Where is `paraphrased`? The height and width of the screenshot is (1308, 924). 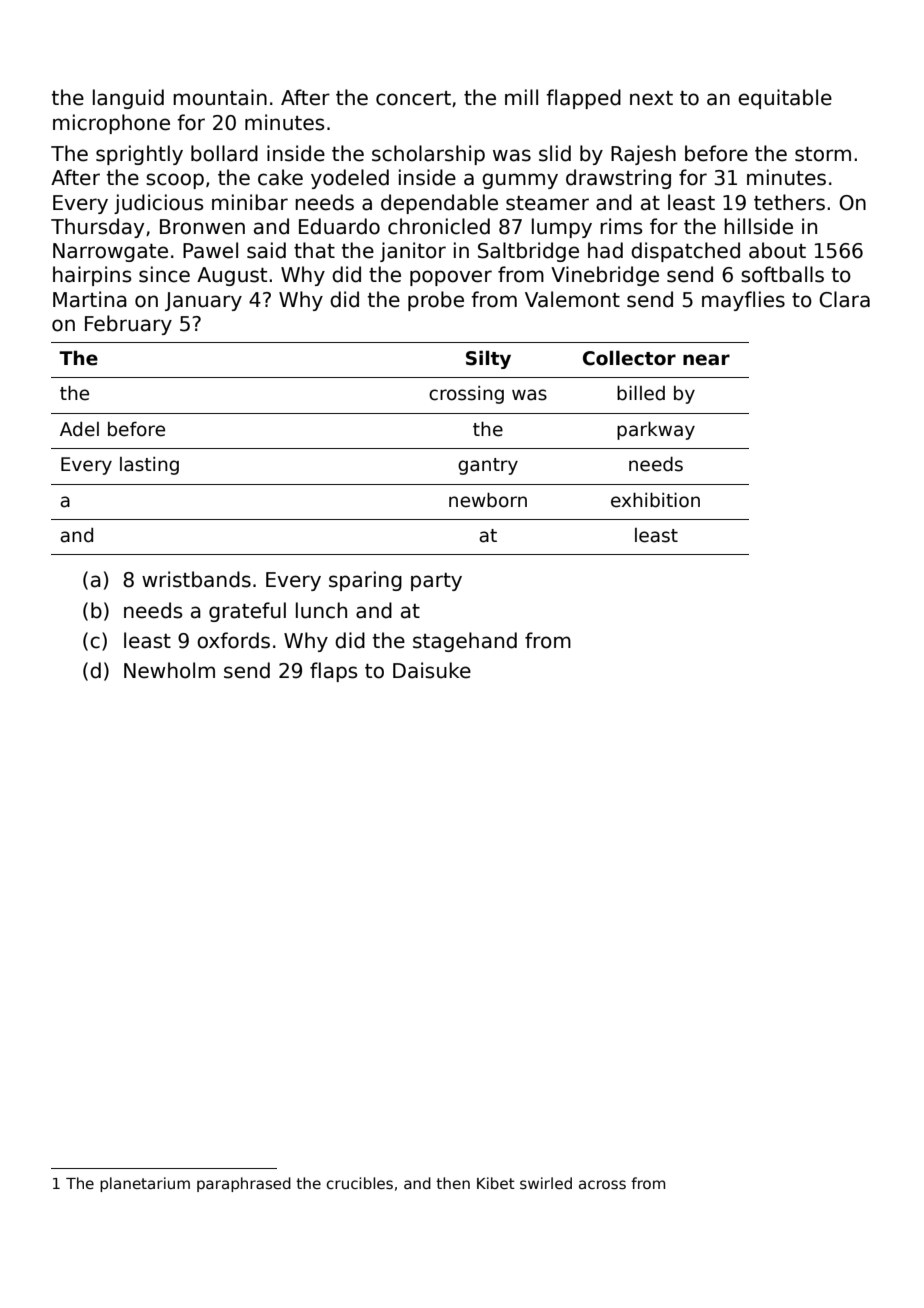 paraphrased is located at coordinates (244, 1184).
